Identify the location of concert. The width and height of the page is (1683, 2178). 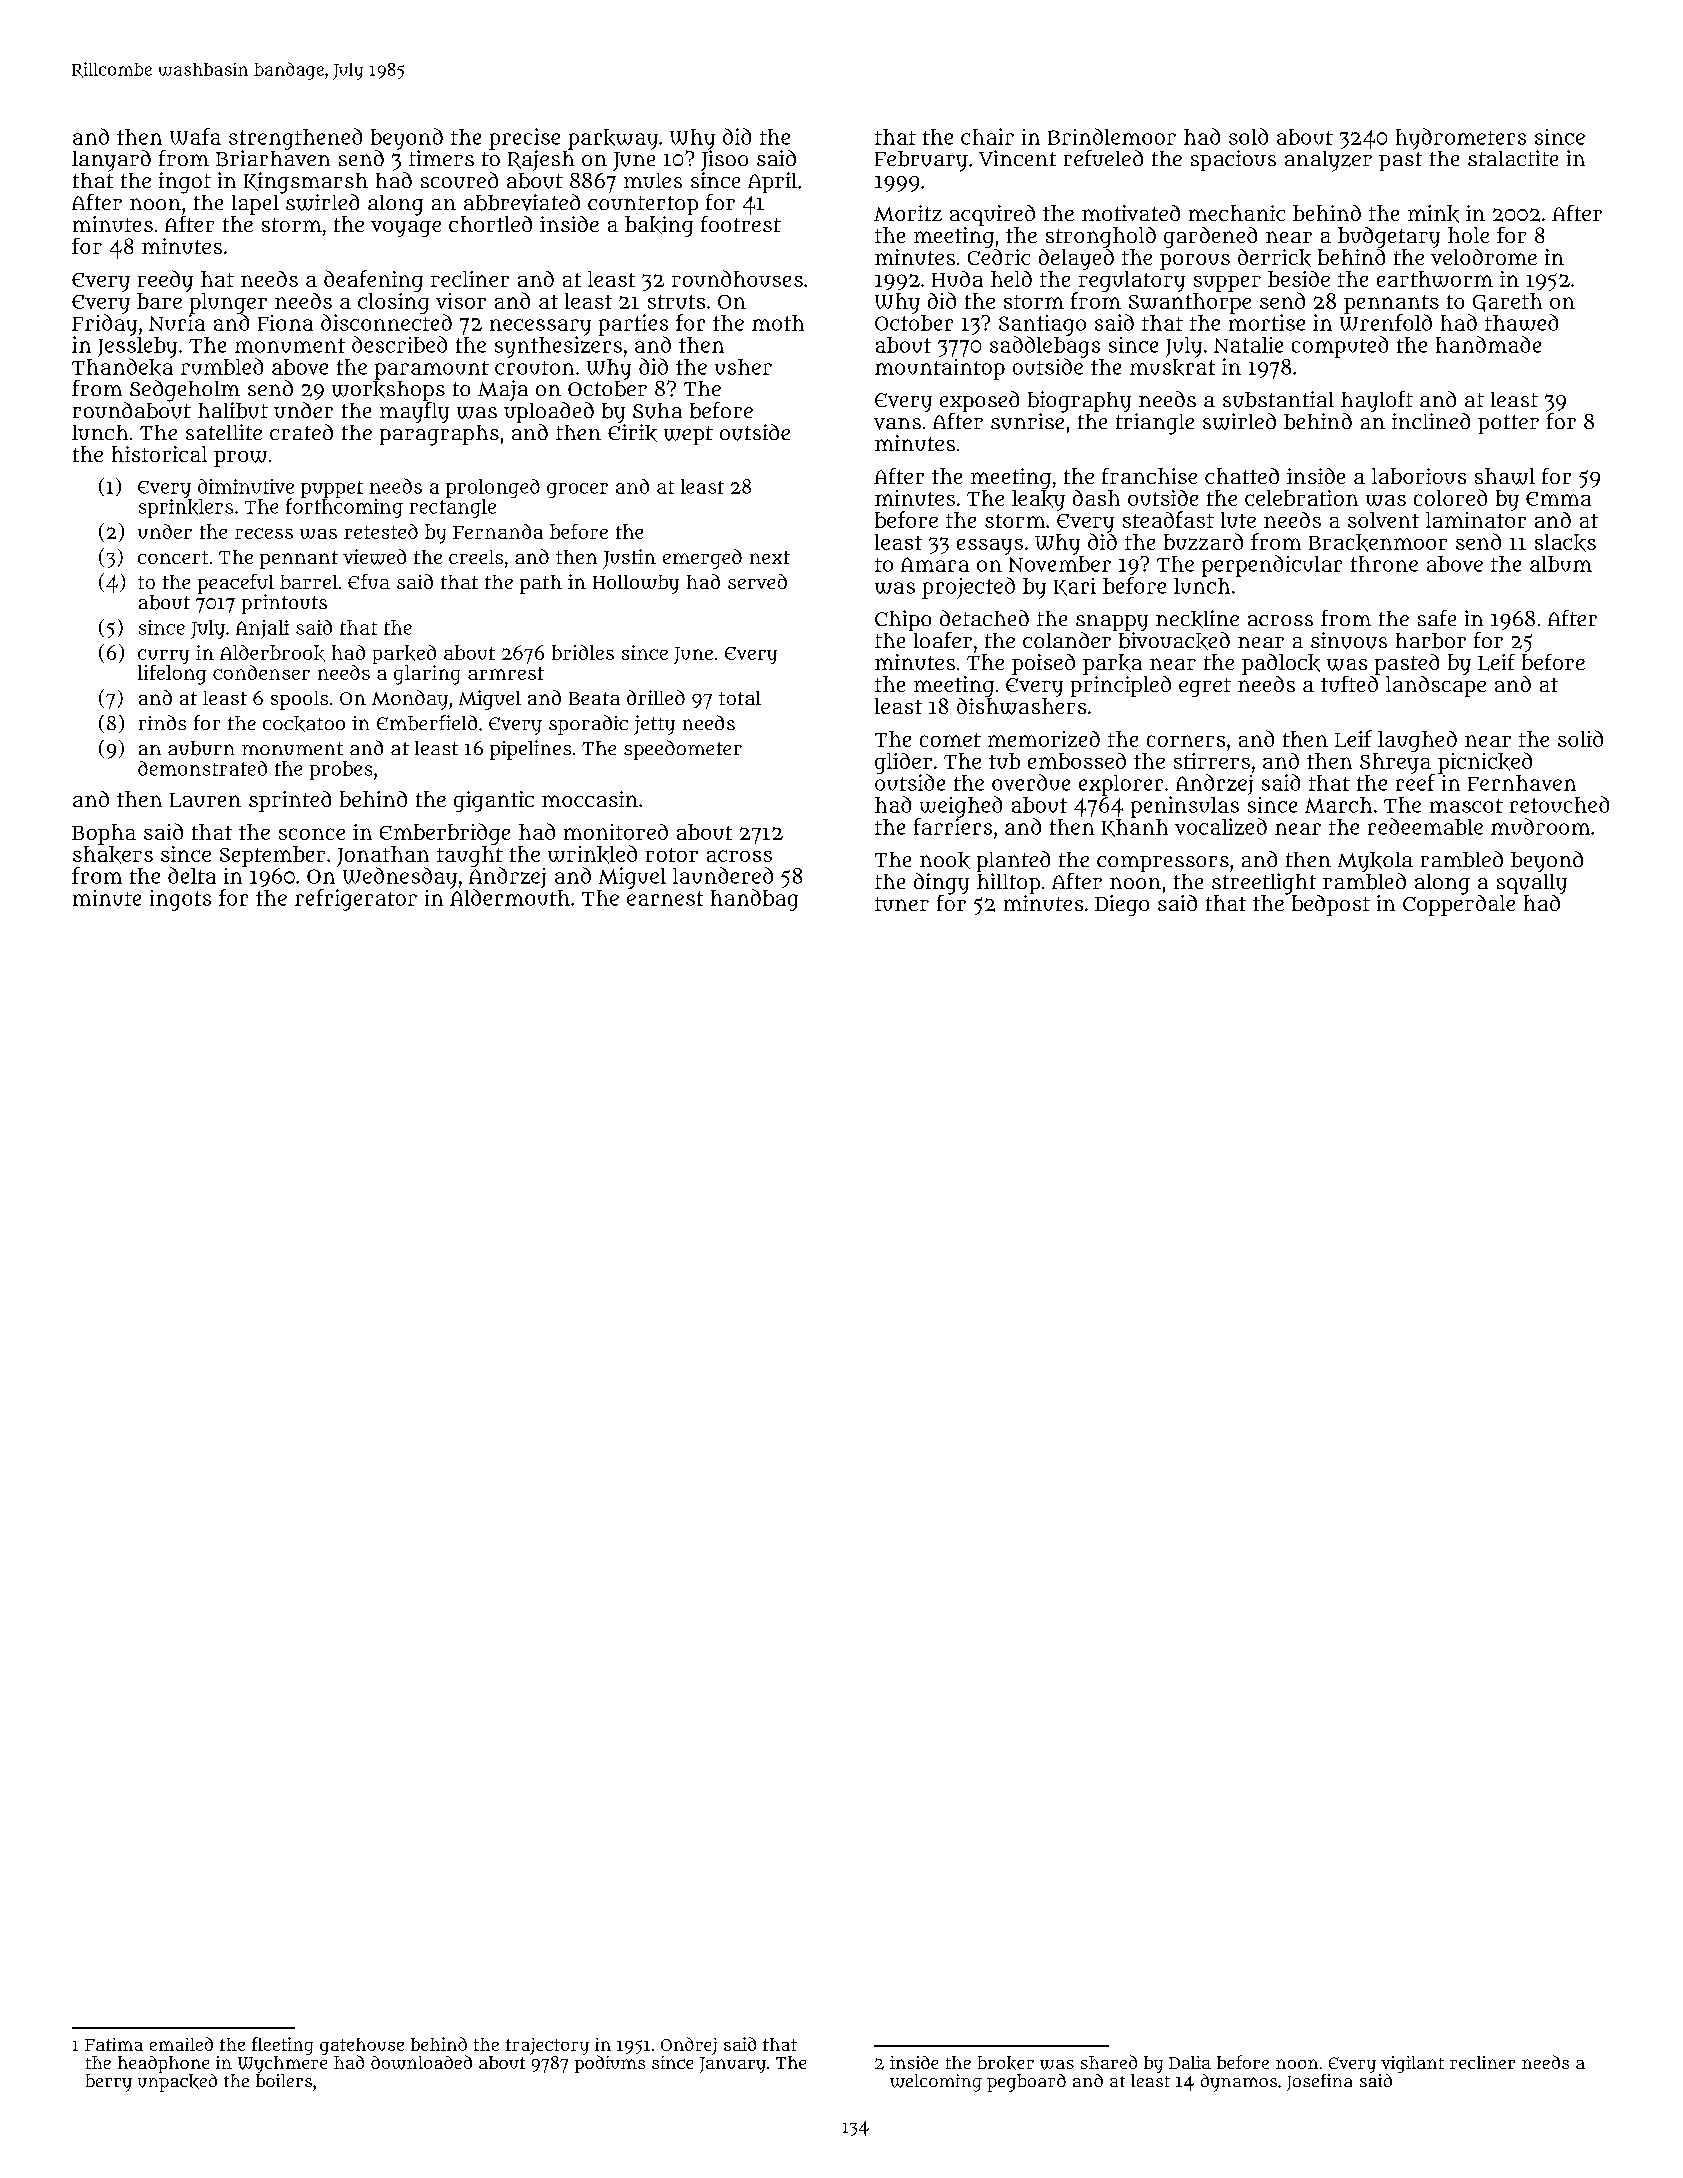
(173, 557).
